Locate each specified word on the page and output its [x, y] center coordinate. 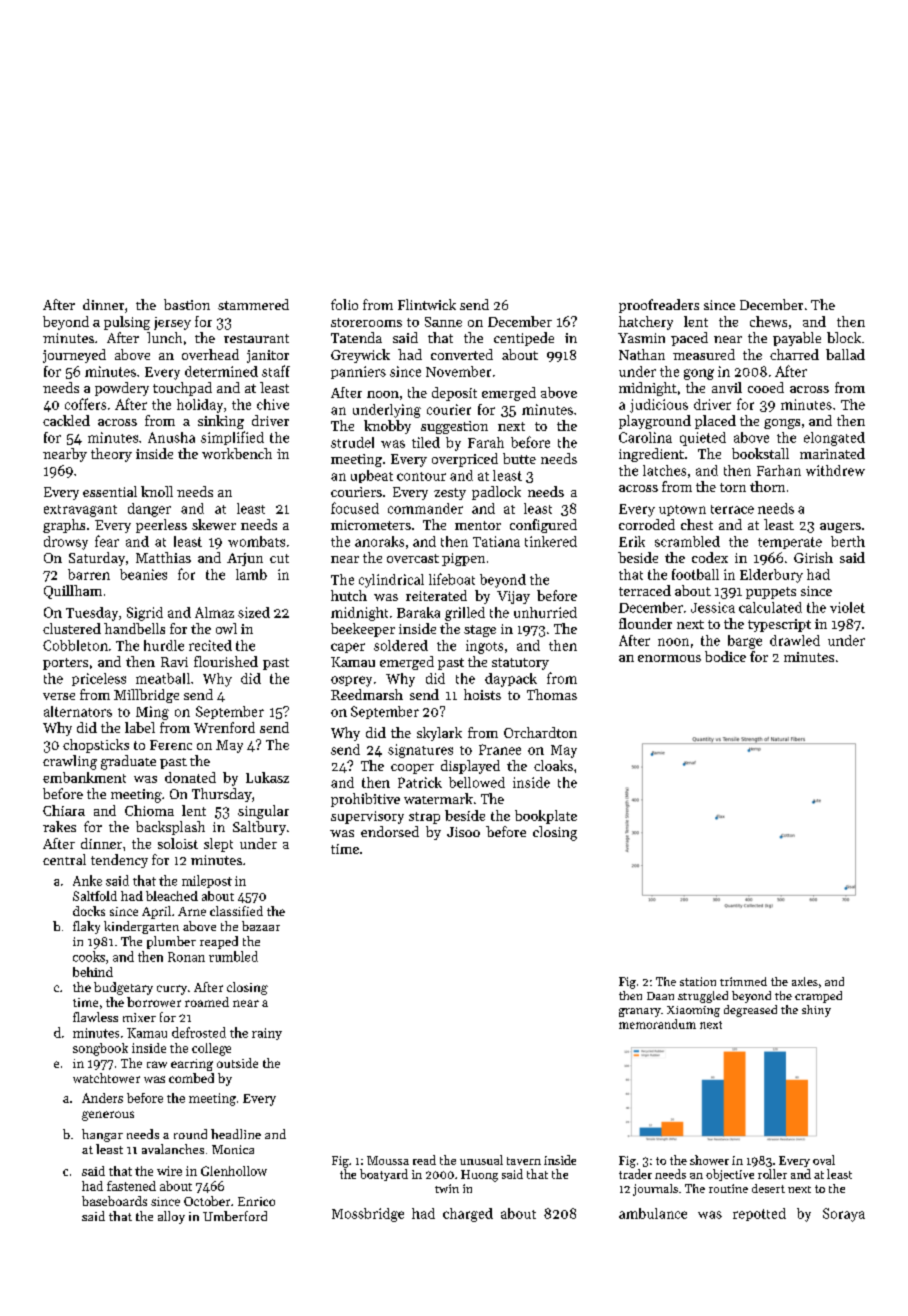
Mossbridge [368, 1215]
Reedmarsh [367, 694]
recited [210, 645]
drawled [795, 640]
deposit [454, 394]
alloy [171, 1217]
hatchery [646, 323]
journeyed [74, 356]
